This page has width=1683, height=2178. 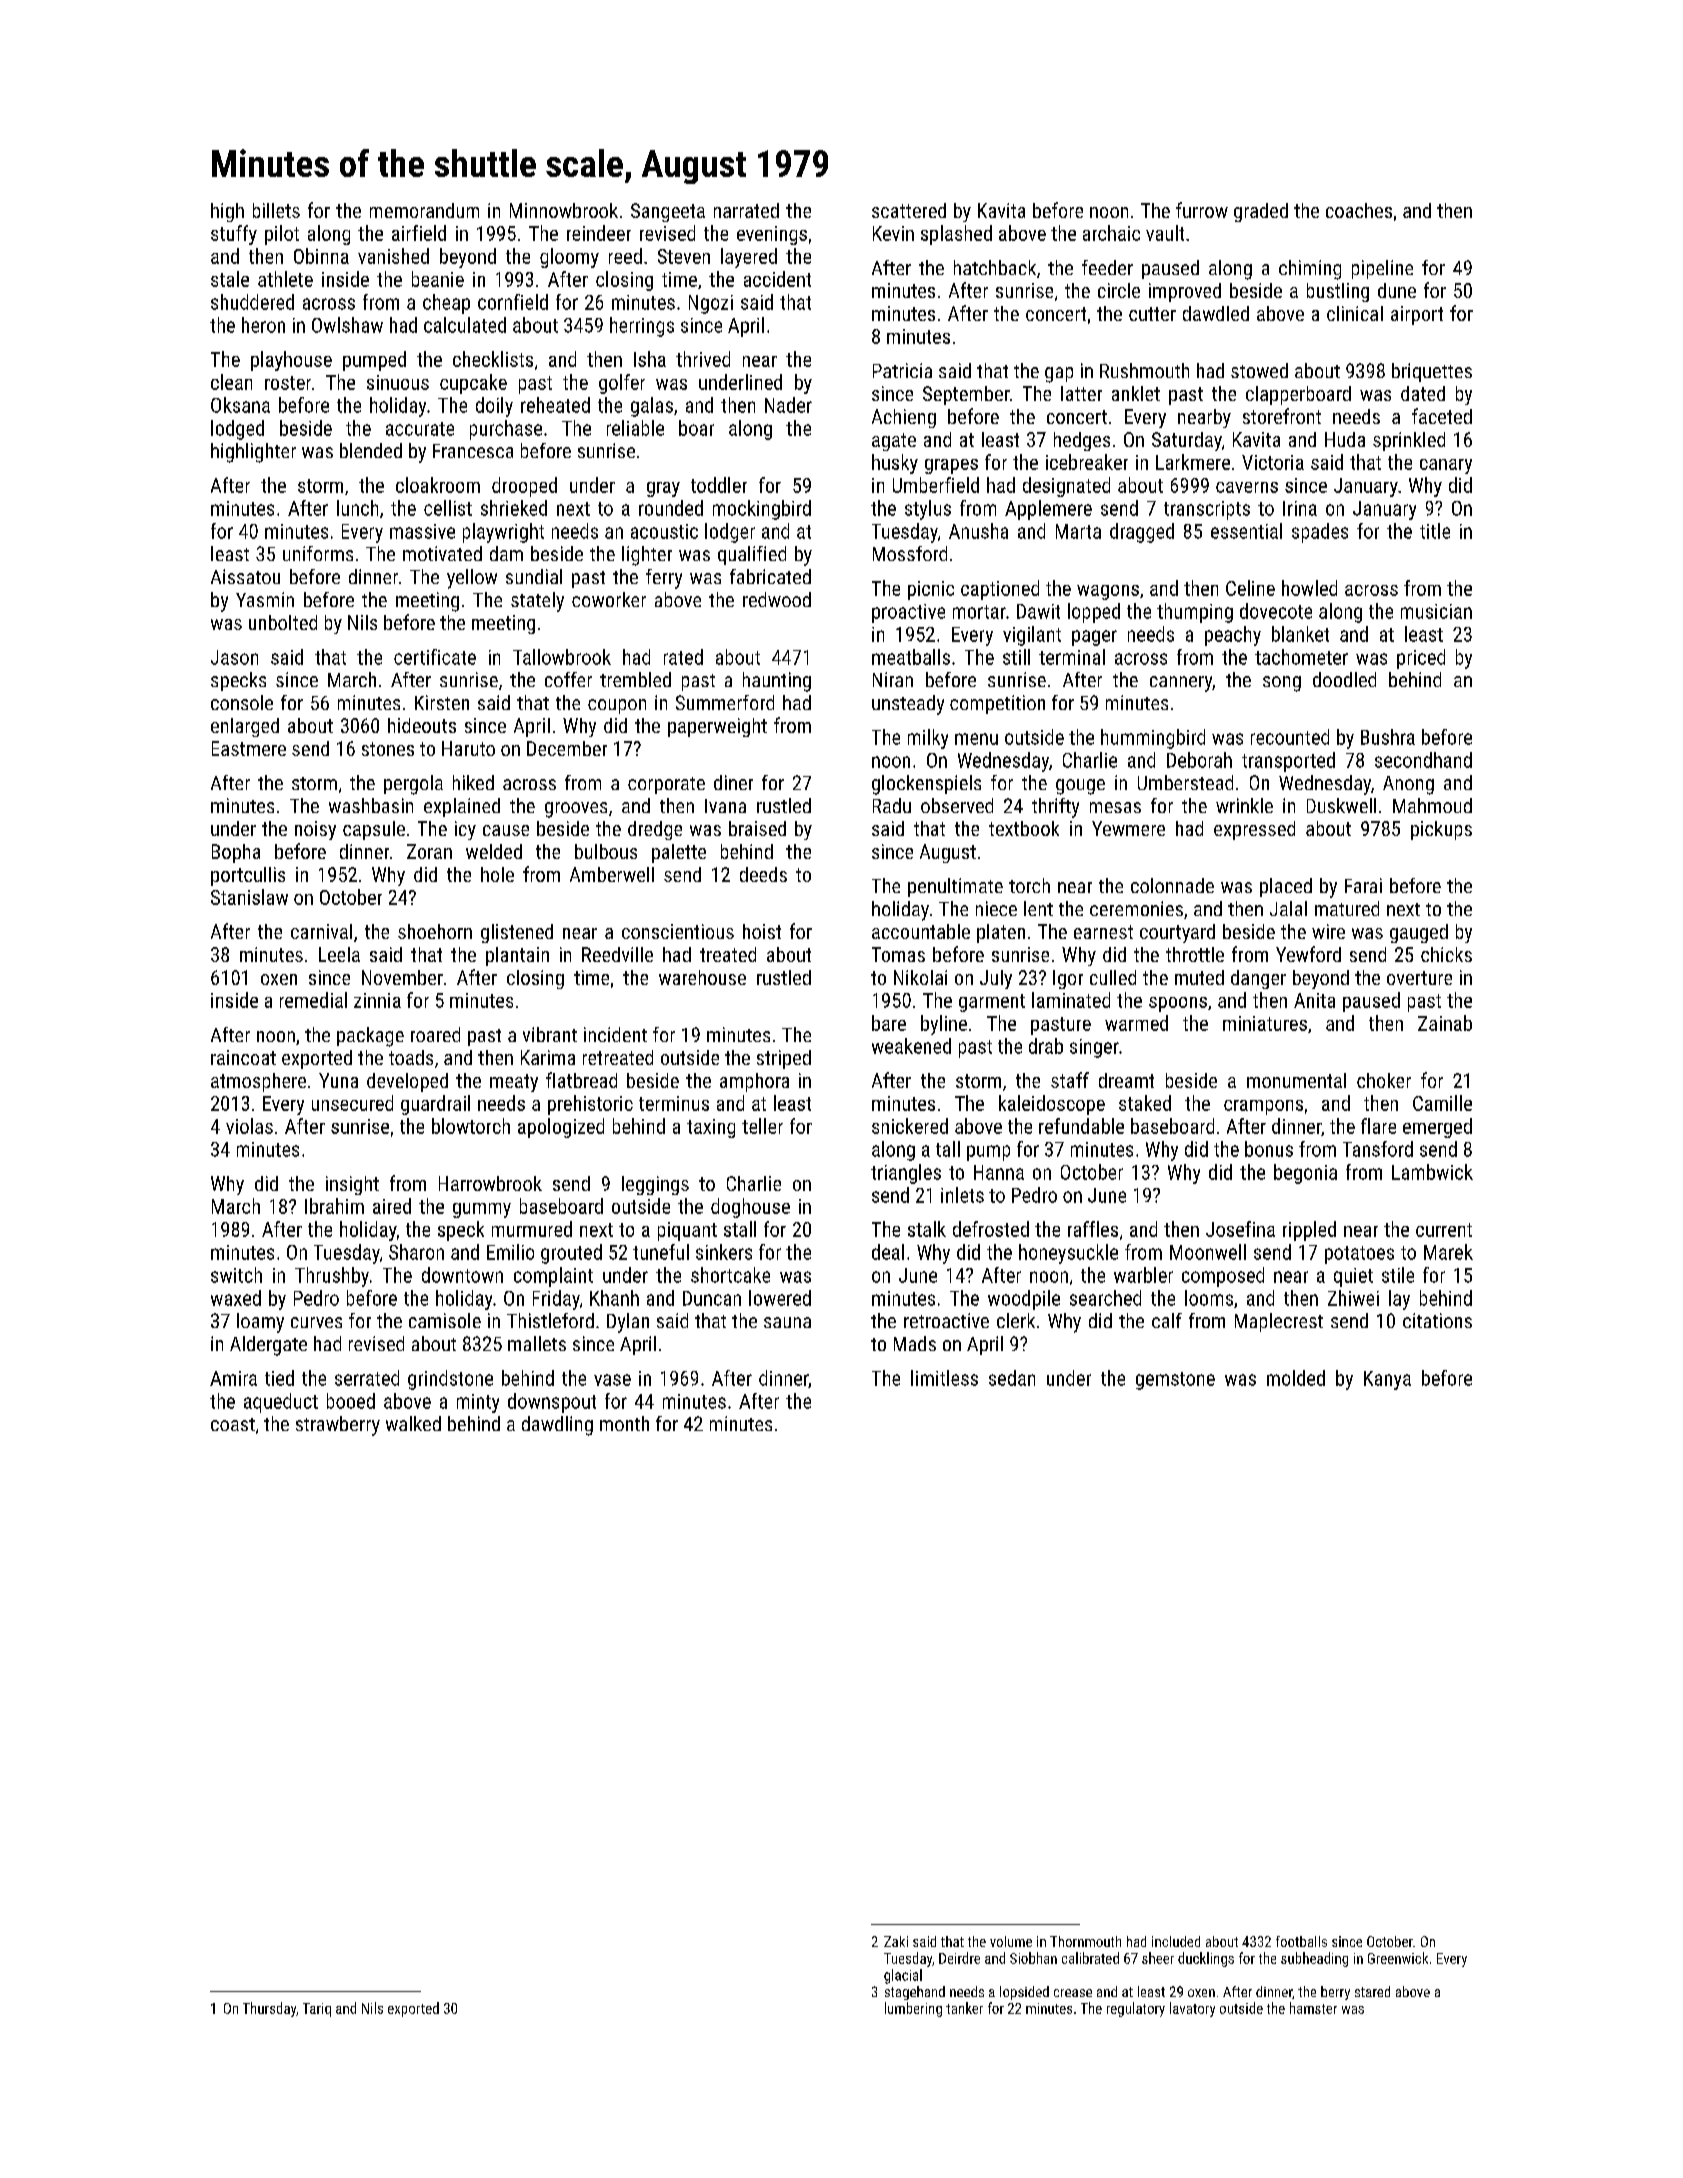 I want to click on Tariq, so click(x=317, y=2010).
